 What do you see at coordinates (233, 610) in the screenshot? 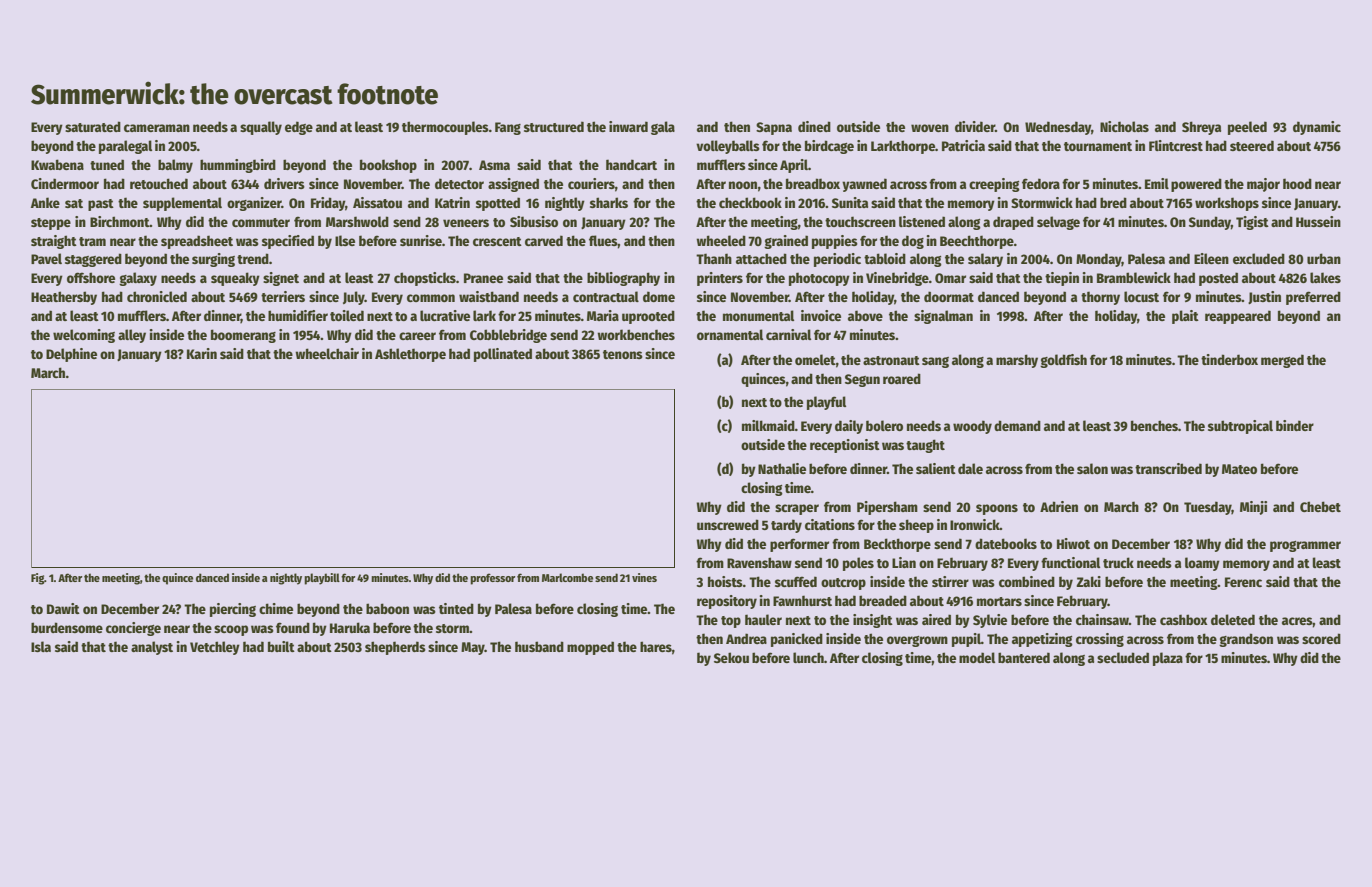
I see `piercing` at bounding box center [233, 610].
